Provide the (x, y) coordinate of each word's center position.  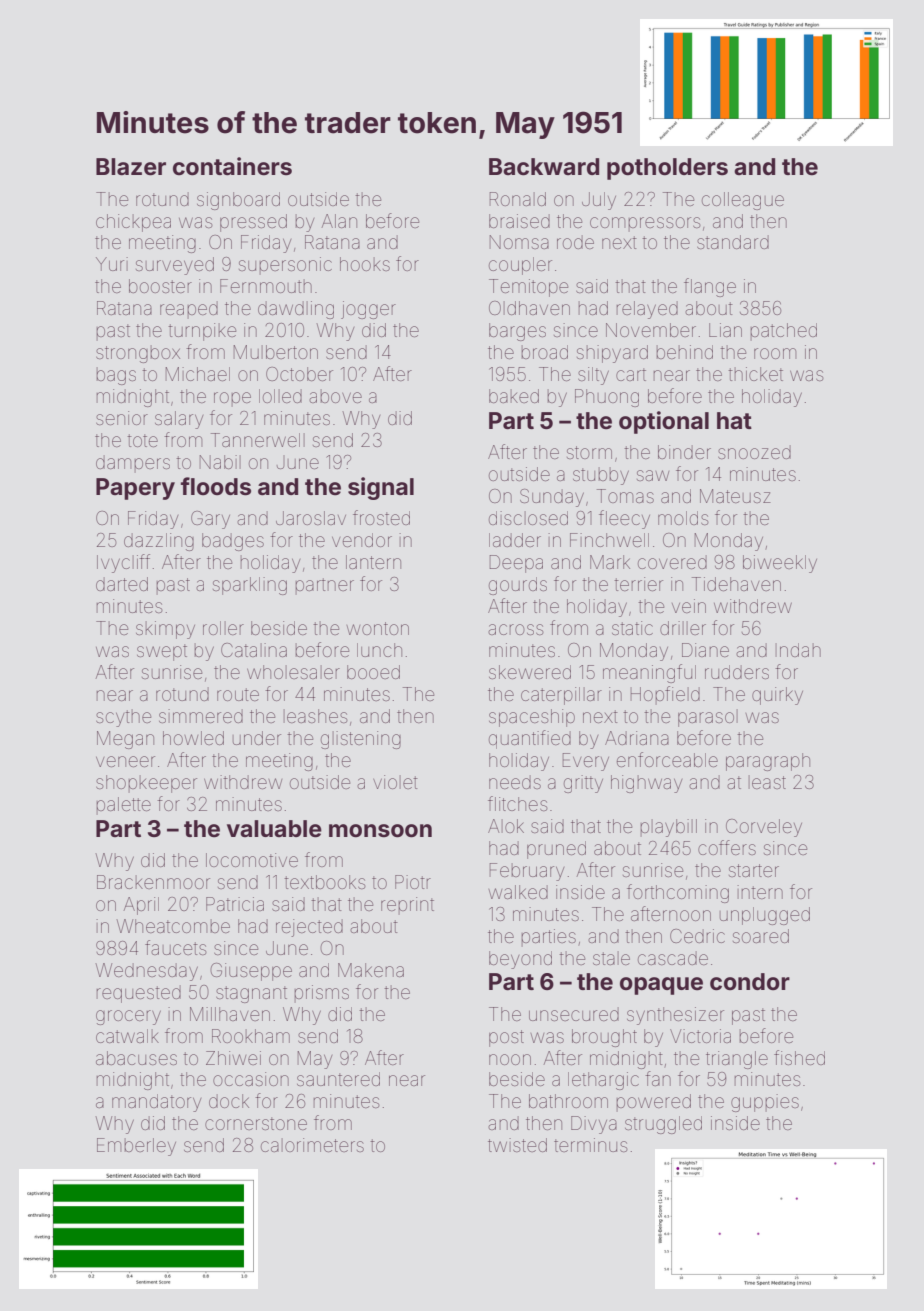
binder (684, 452)
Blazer (131, 167)
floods (216, 486)
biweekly (780, 564)
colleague (743, 201)
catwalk (127, 1036)
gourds (518, 586)
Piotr (413, 882)
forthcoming (678, 893)
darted (122, 584)
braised (519, 221)
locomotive (252, 860)
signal (381, 488)
